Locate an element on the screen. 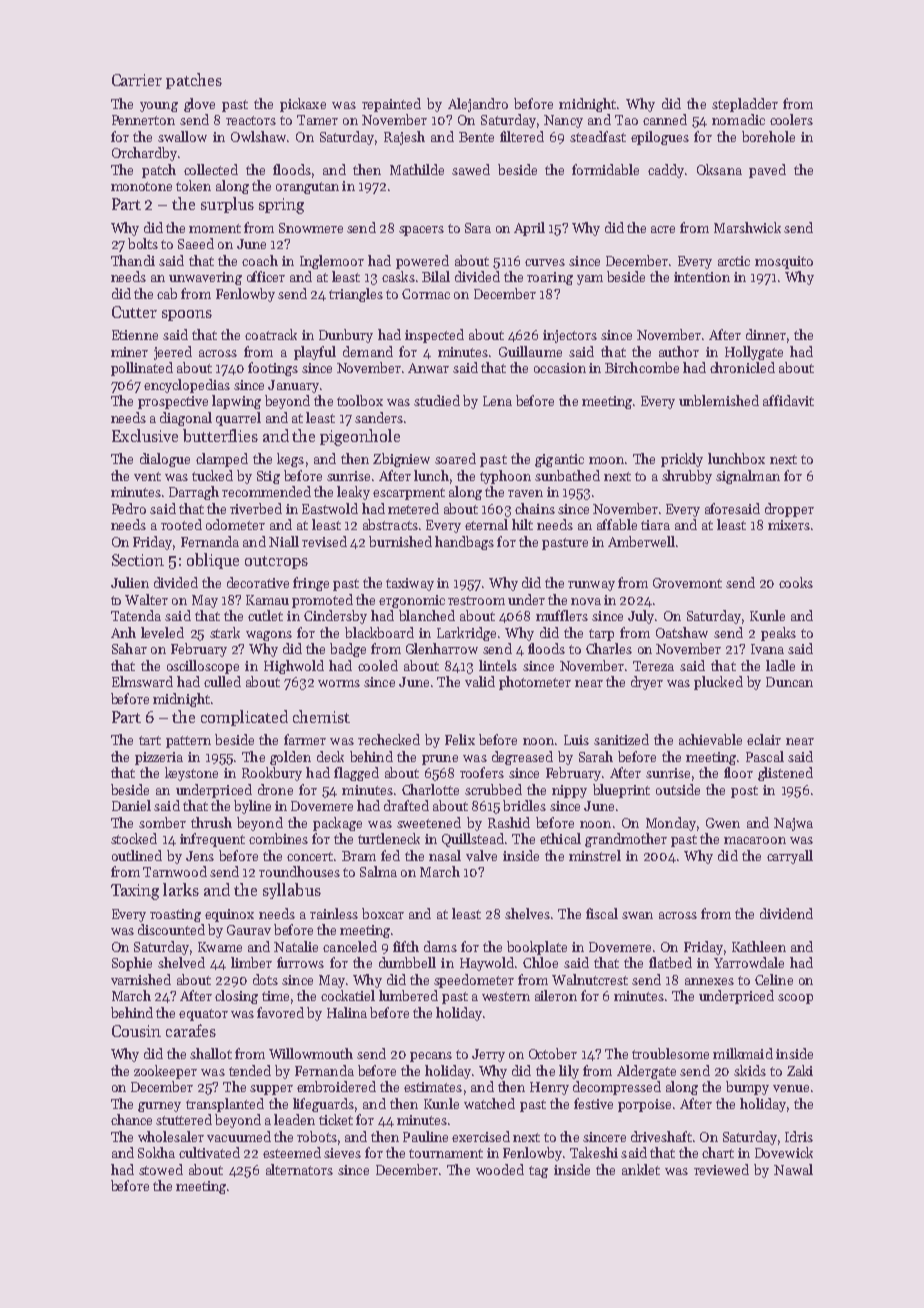 This screenshot has width=924, height=1308. eclair is located at coordinates (764, 739).
